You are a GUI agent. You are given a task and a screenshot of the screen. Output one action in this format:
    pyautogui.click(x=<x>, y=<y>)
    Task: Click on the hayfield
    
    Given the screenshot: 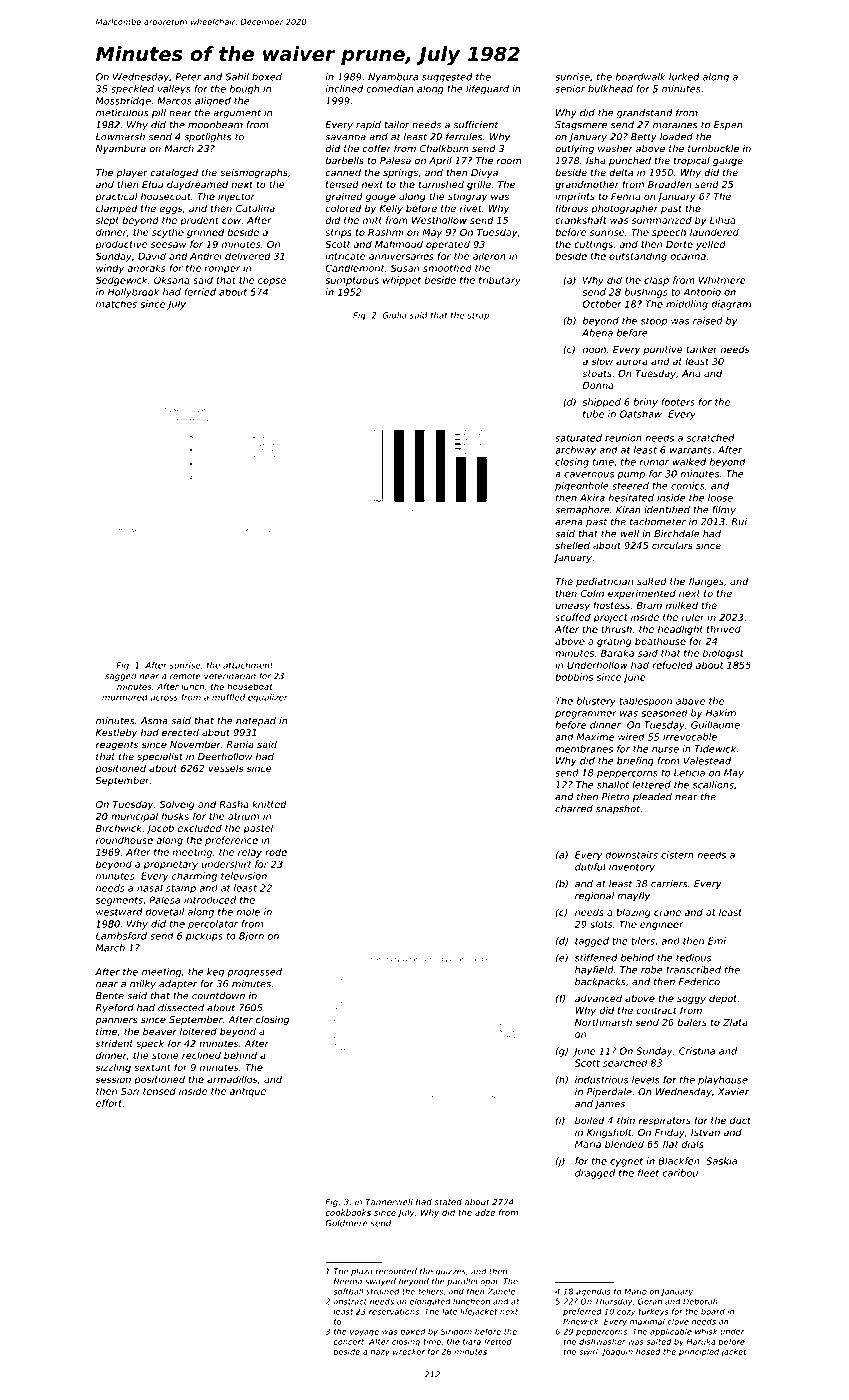 What is the action you would take?
    pyautogui.click(x=594, y=971)
